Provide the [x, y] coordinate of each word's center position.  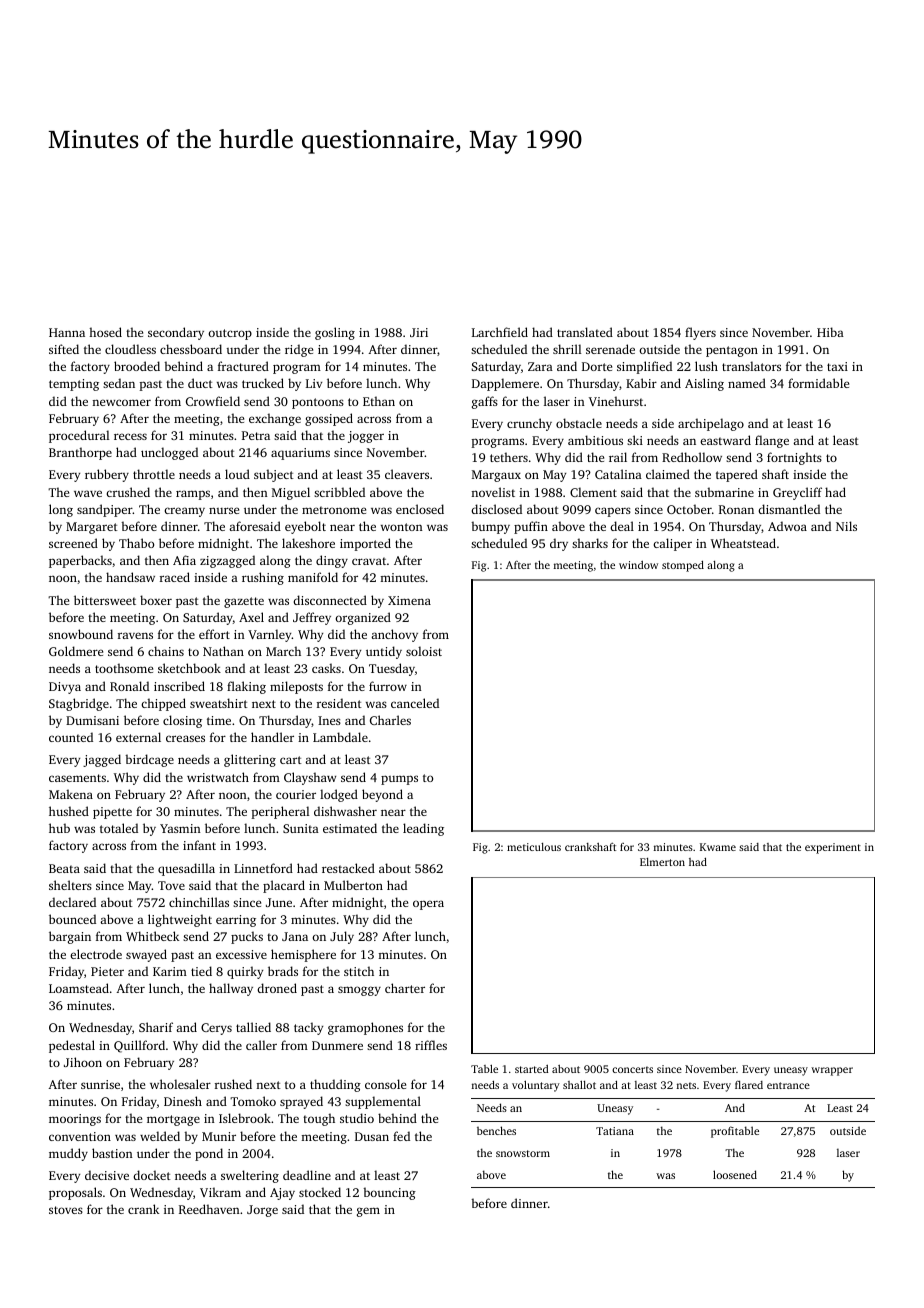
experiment [833, 848]
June [279, 902]
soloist [424, 651]
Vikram [220, 1192]
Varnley [270, 635]
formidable [818, 383]
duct [200, 383]
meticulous [534, 847]
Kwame [718, 847]
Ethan [379, 401]
